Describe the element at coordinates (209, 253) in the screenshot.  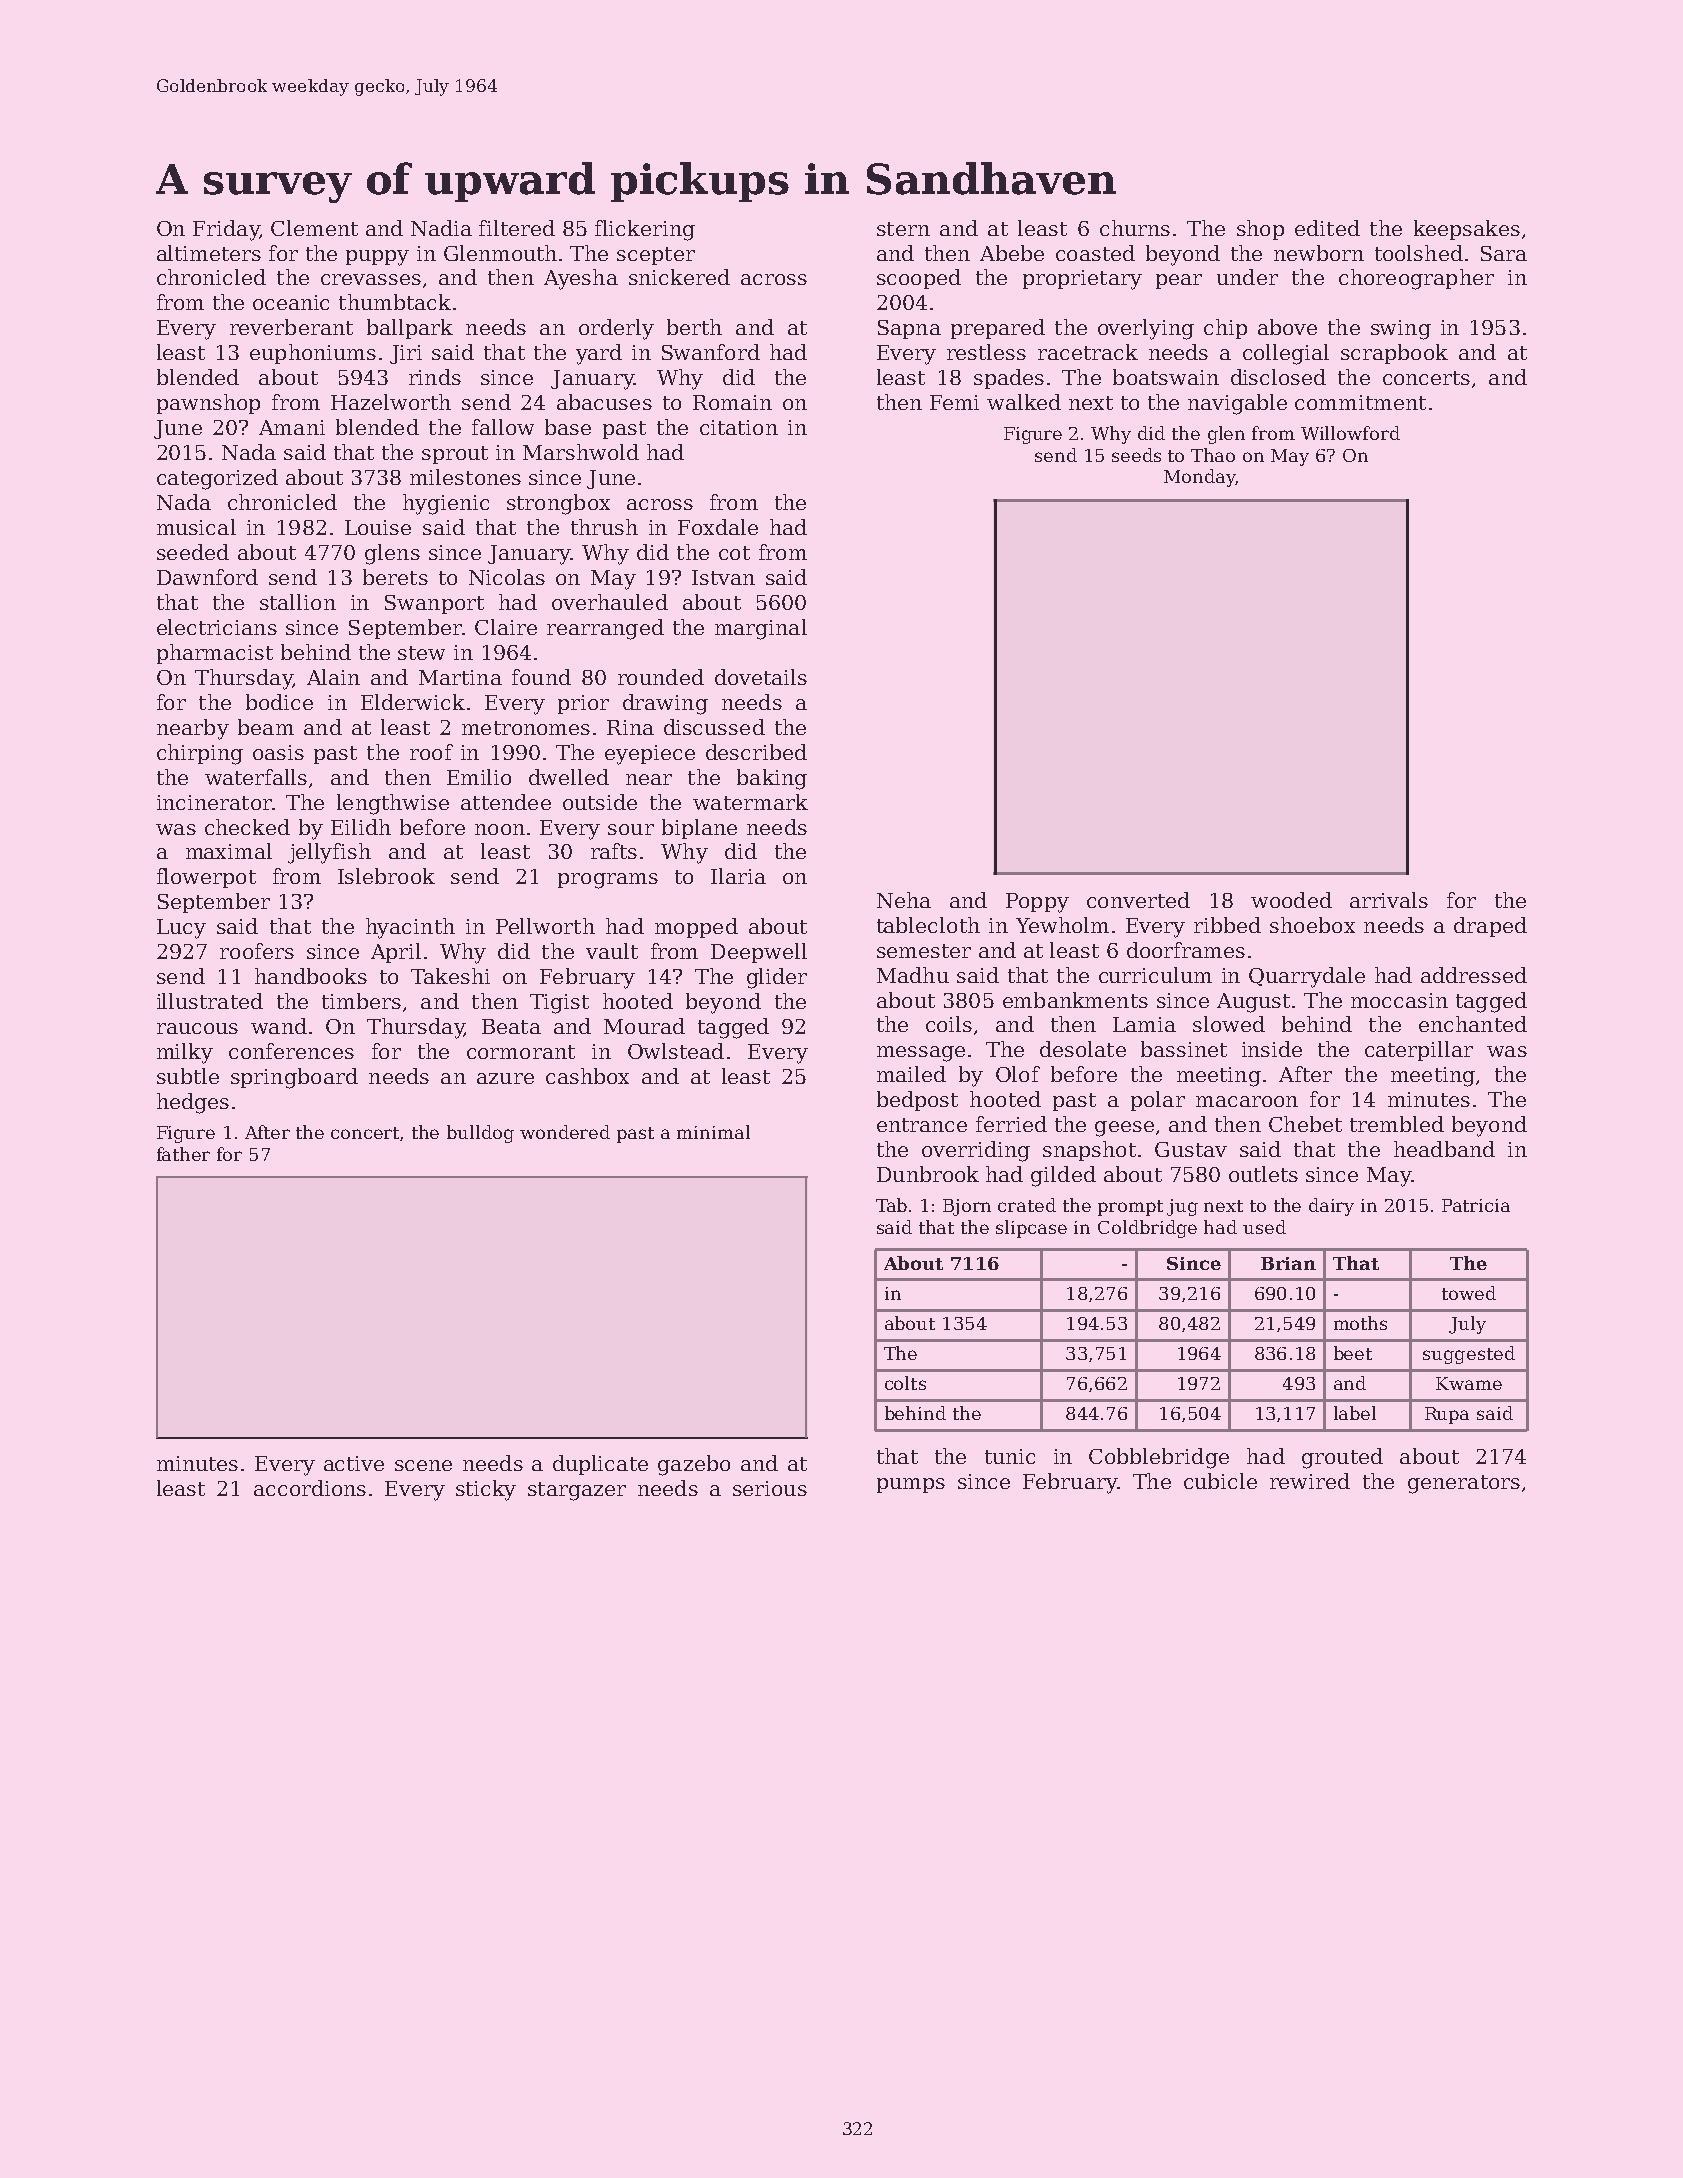
I see `altimeters` at that location.
